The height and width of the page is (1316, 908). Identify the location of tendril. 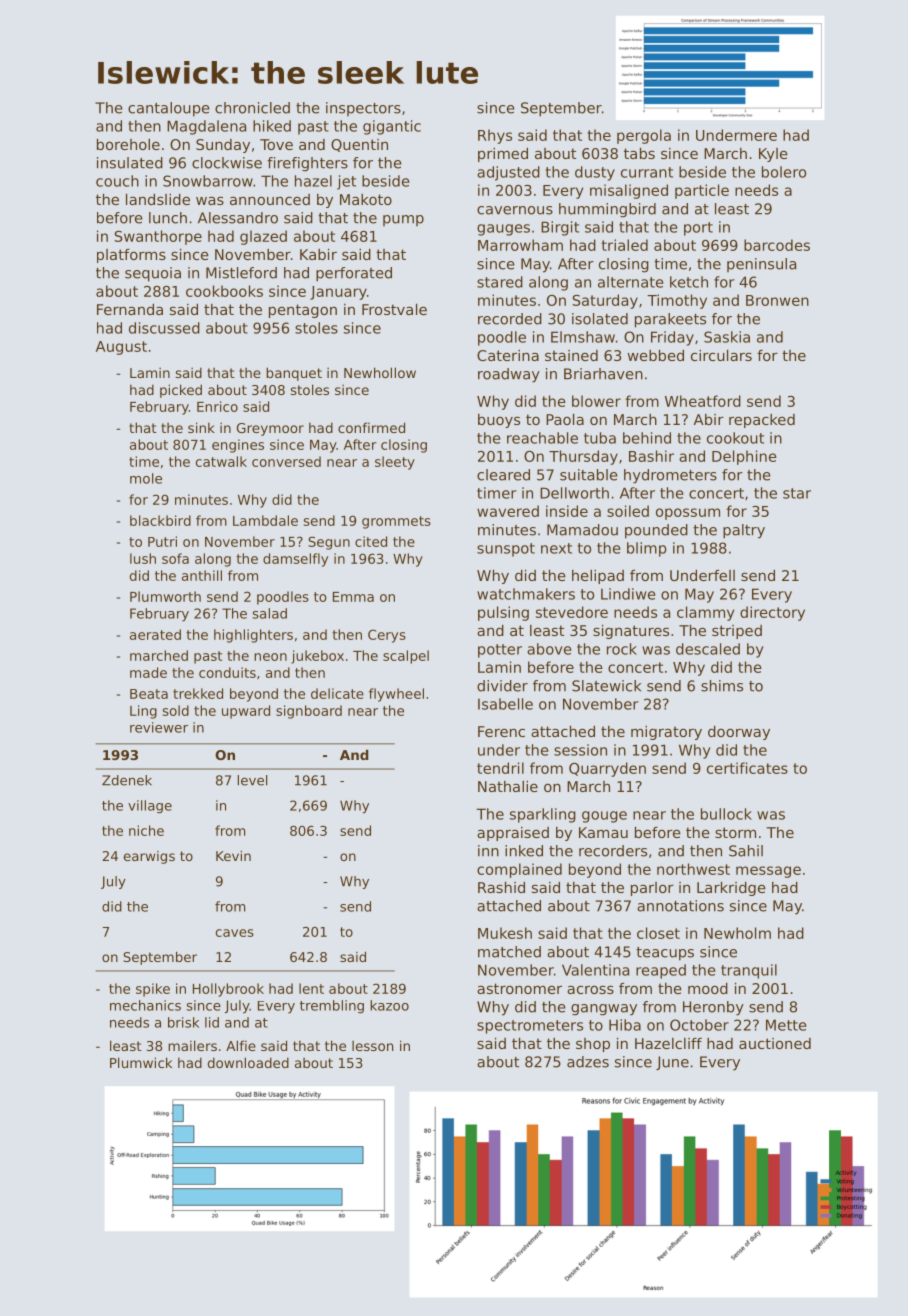
(500, 768).
